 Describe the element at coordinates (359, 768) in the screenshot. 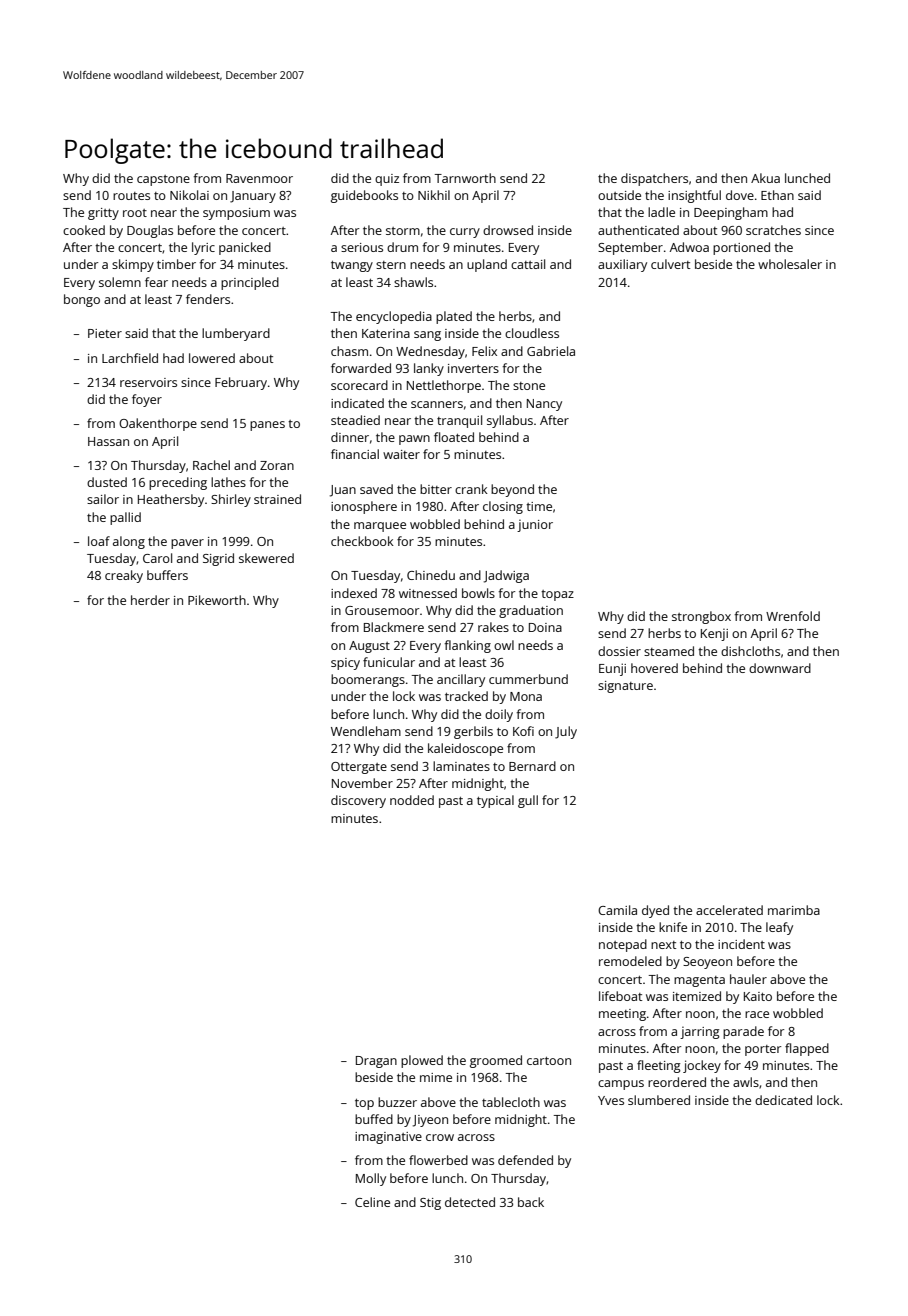

I see `Ottergate` at that location.
